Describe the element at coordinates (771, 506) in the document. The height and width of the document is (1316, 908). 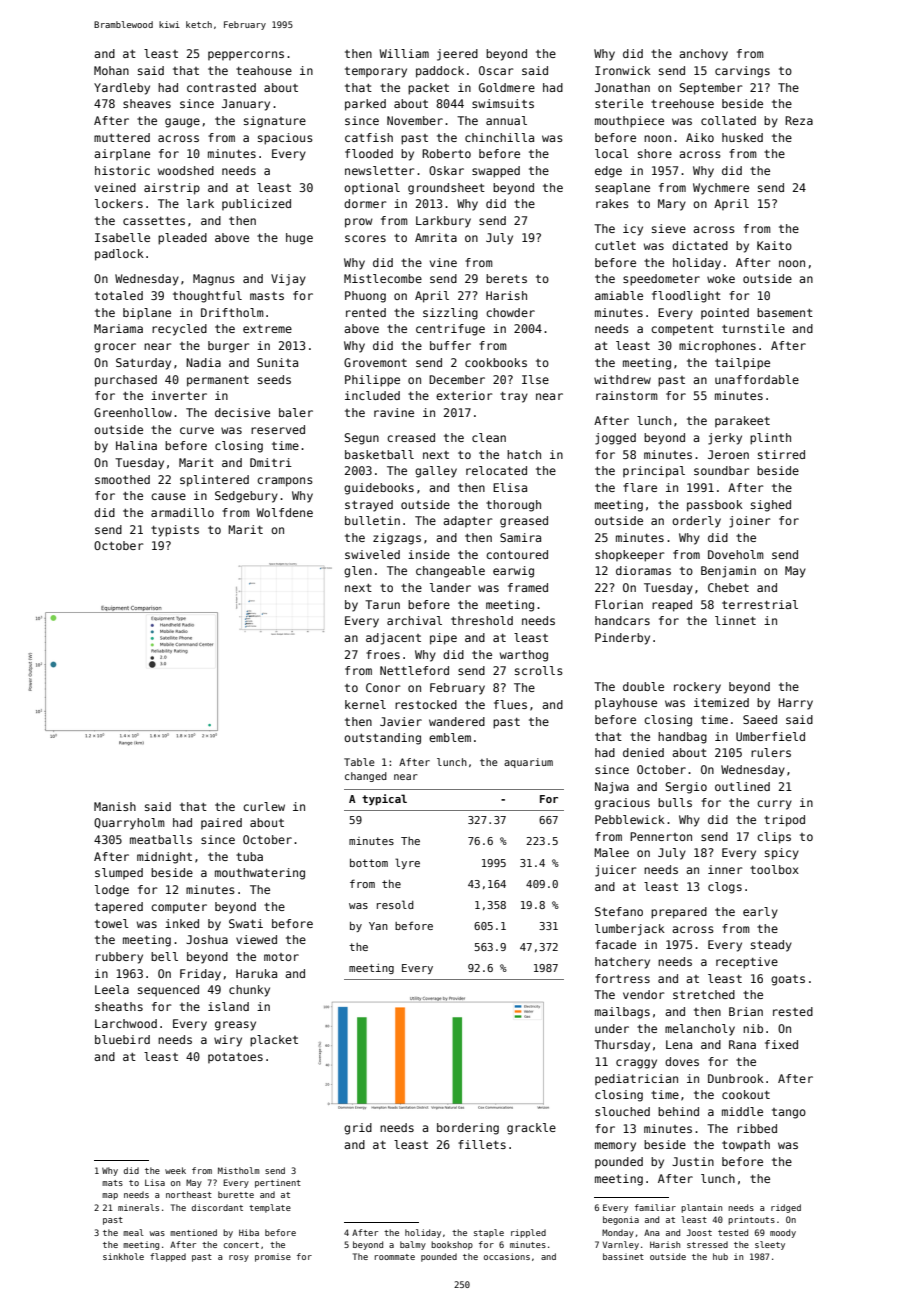
I see `sighed` at that location.
